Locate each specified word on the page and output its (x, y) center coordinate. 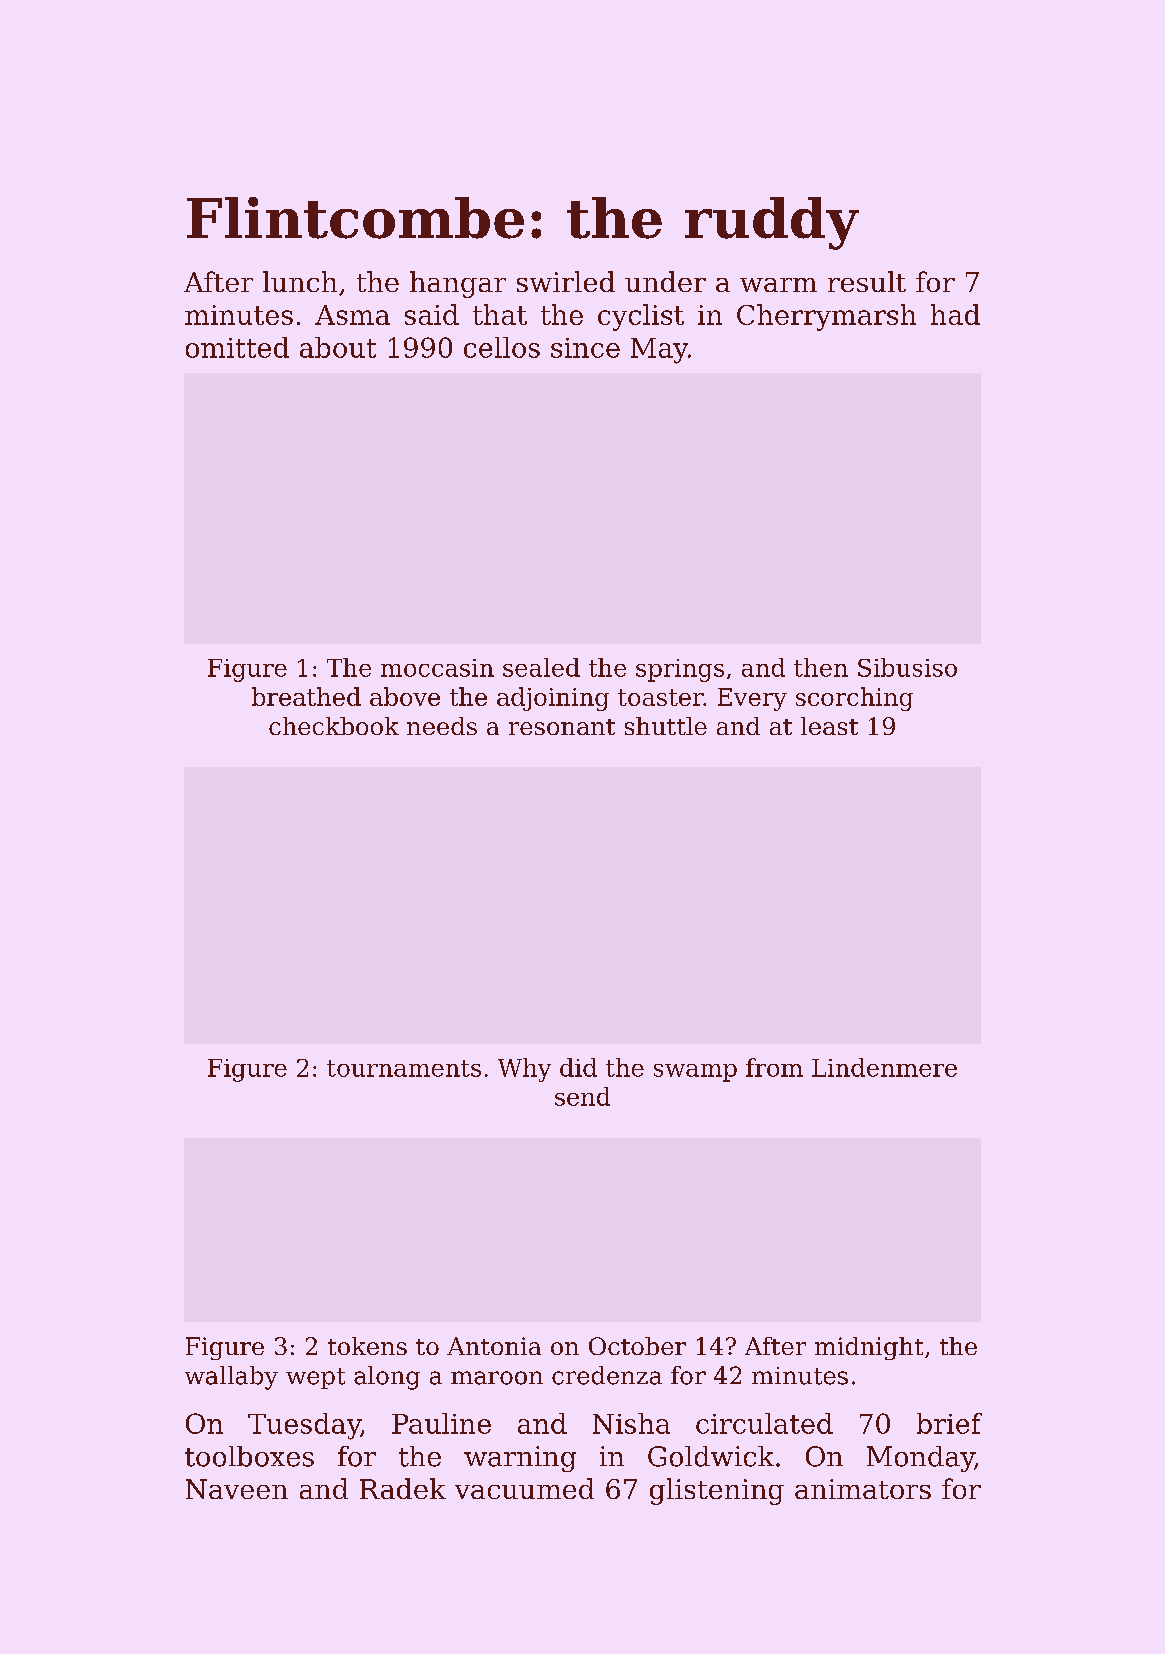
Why (524, 1070)
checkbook (334, 726)
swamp (695, 1073)
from (774, 1067)
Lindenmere (884, 1067)
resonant (562, 727)
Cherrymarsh (826, 317)
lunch (300, 281)
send (582, 1096)
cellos (502, 347)
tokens (367, 1346)
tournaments (404, 1068)
